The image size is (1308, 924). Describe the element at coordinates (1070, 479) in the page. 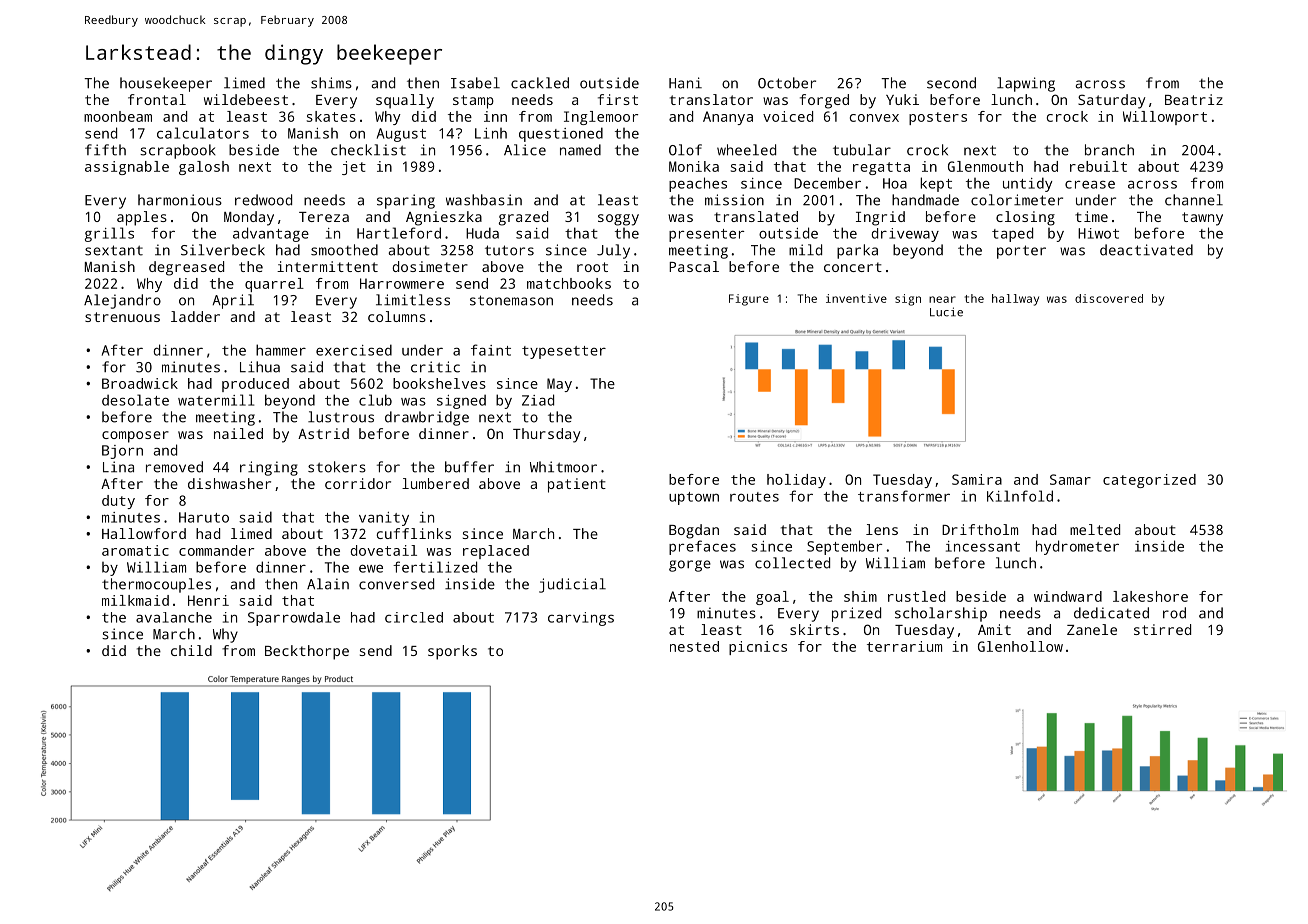

I see `Samar` at that location.
